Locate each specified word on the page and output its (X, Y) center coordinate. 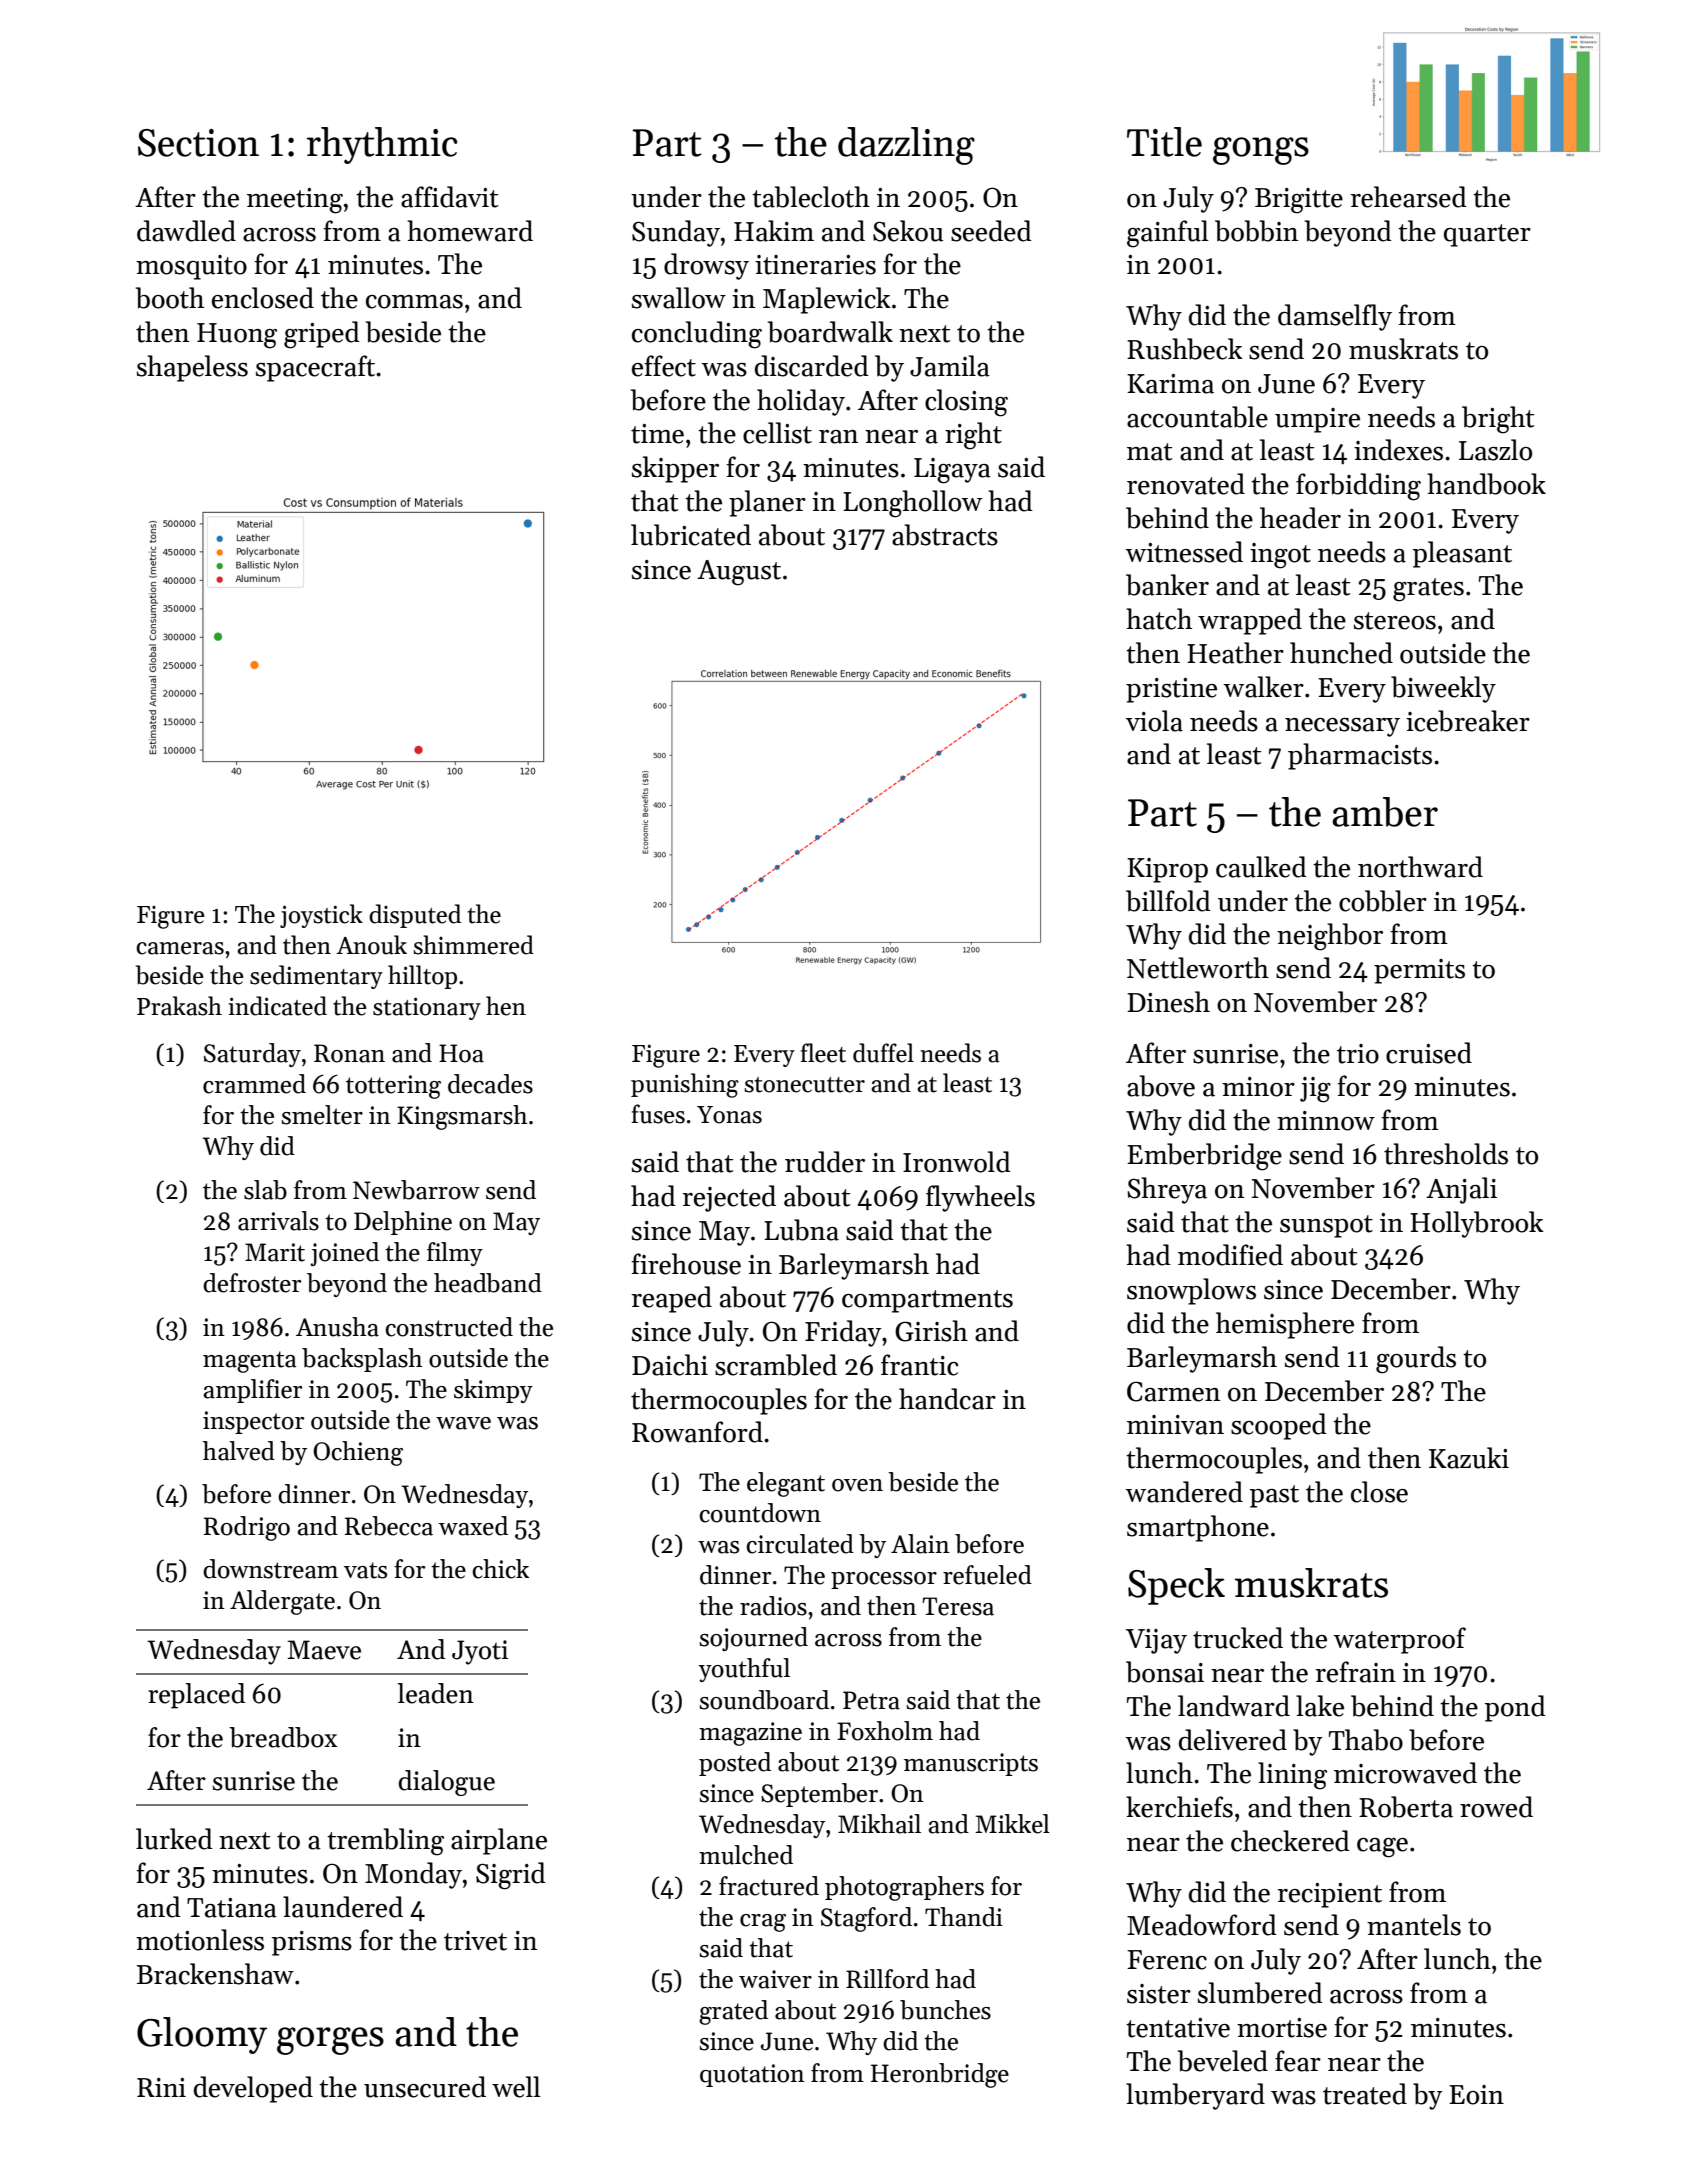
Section (198, 143)
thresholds (1446, 1154)
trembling (385, 1842)
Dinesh (1168, 1002)
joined (344, 1254)
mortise (1282, 2028)
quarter (1487, 235)
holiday (801, 402)
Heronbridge (940, 2075)
